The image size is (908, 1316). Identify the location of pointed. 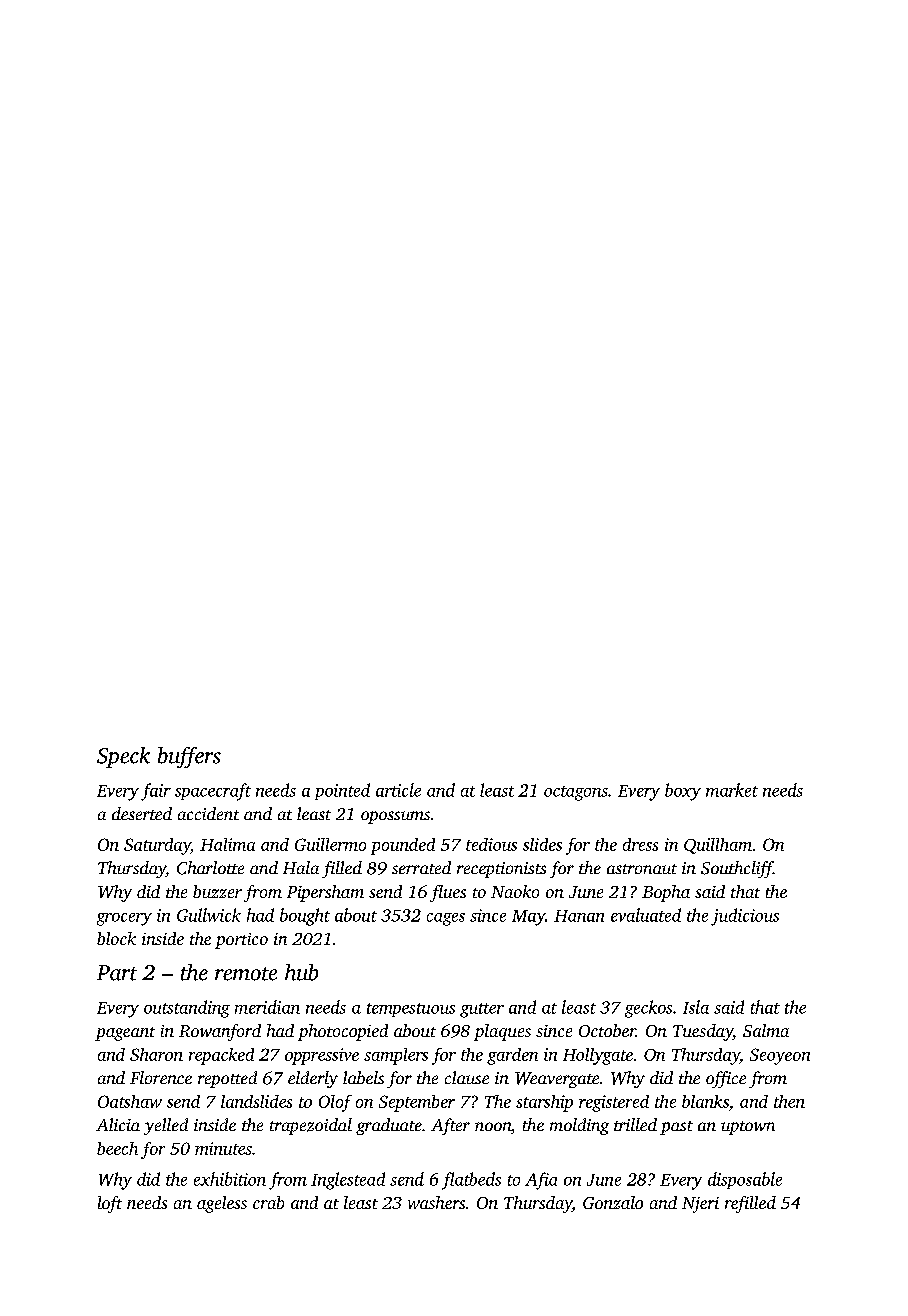
(342, 791).
